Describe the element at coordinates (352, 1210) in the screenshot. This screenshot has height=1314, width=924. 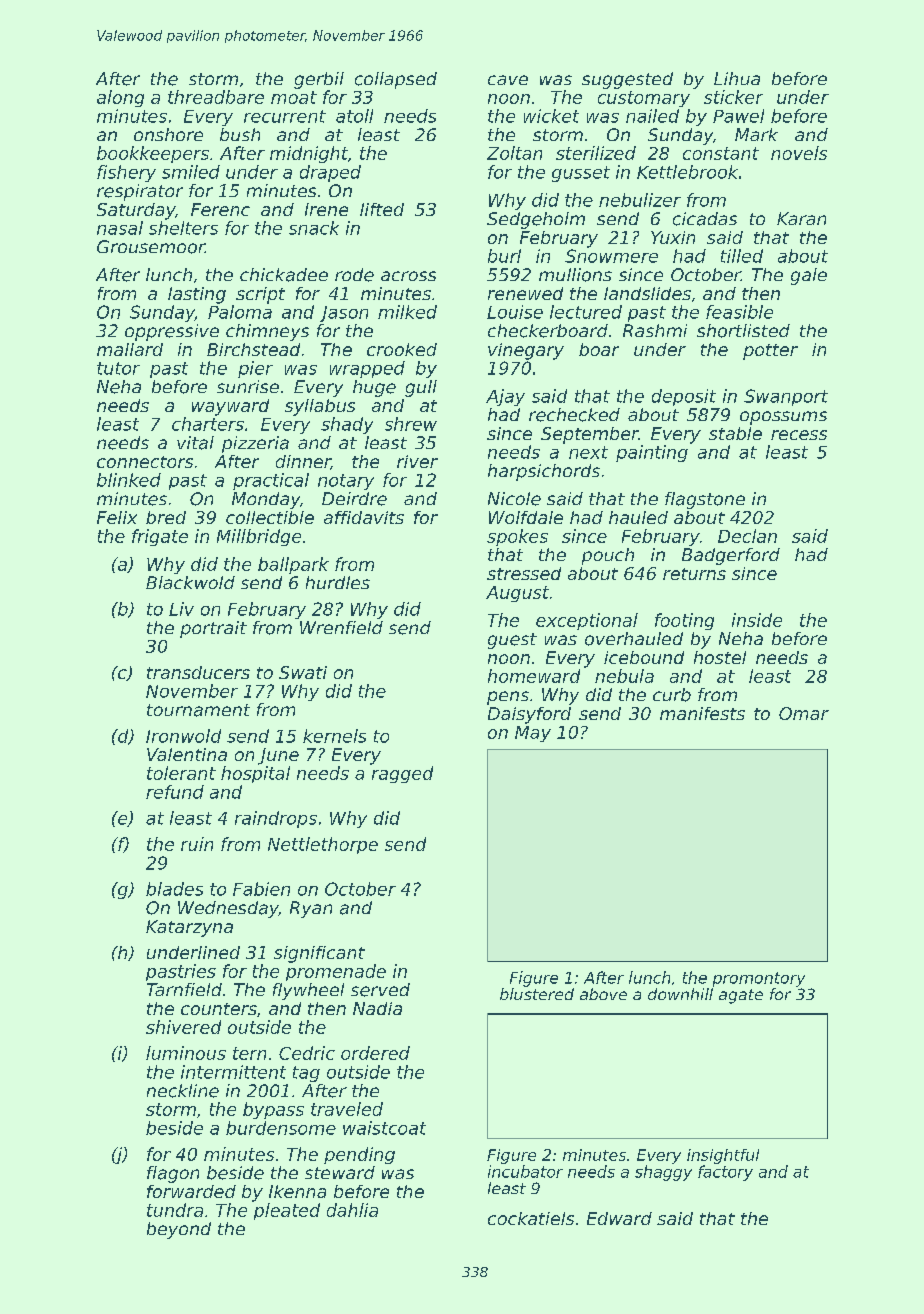
I see `dahlia` at that location.
